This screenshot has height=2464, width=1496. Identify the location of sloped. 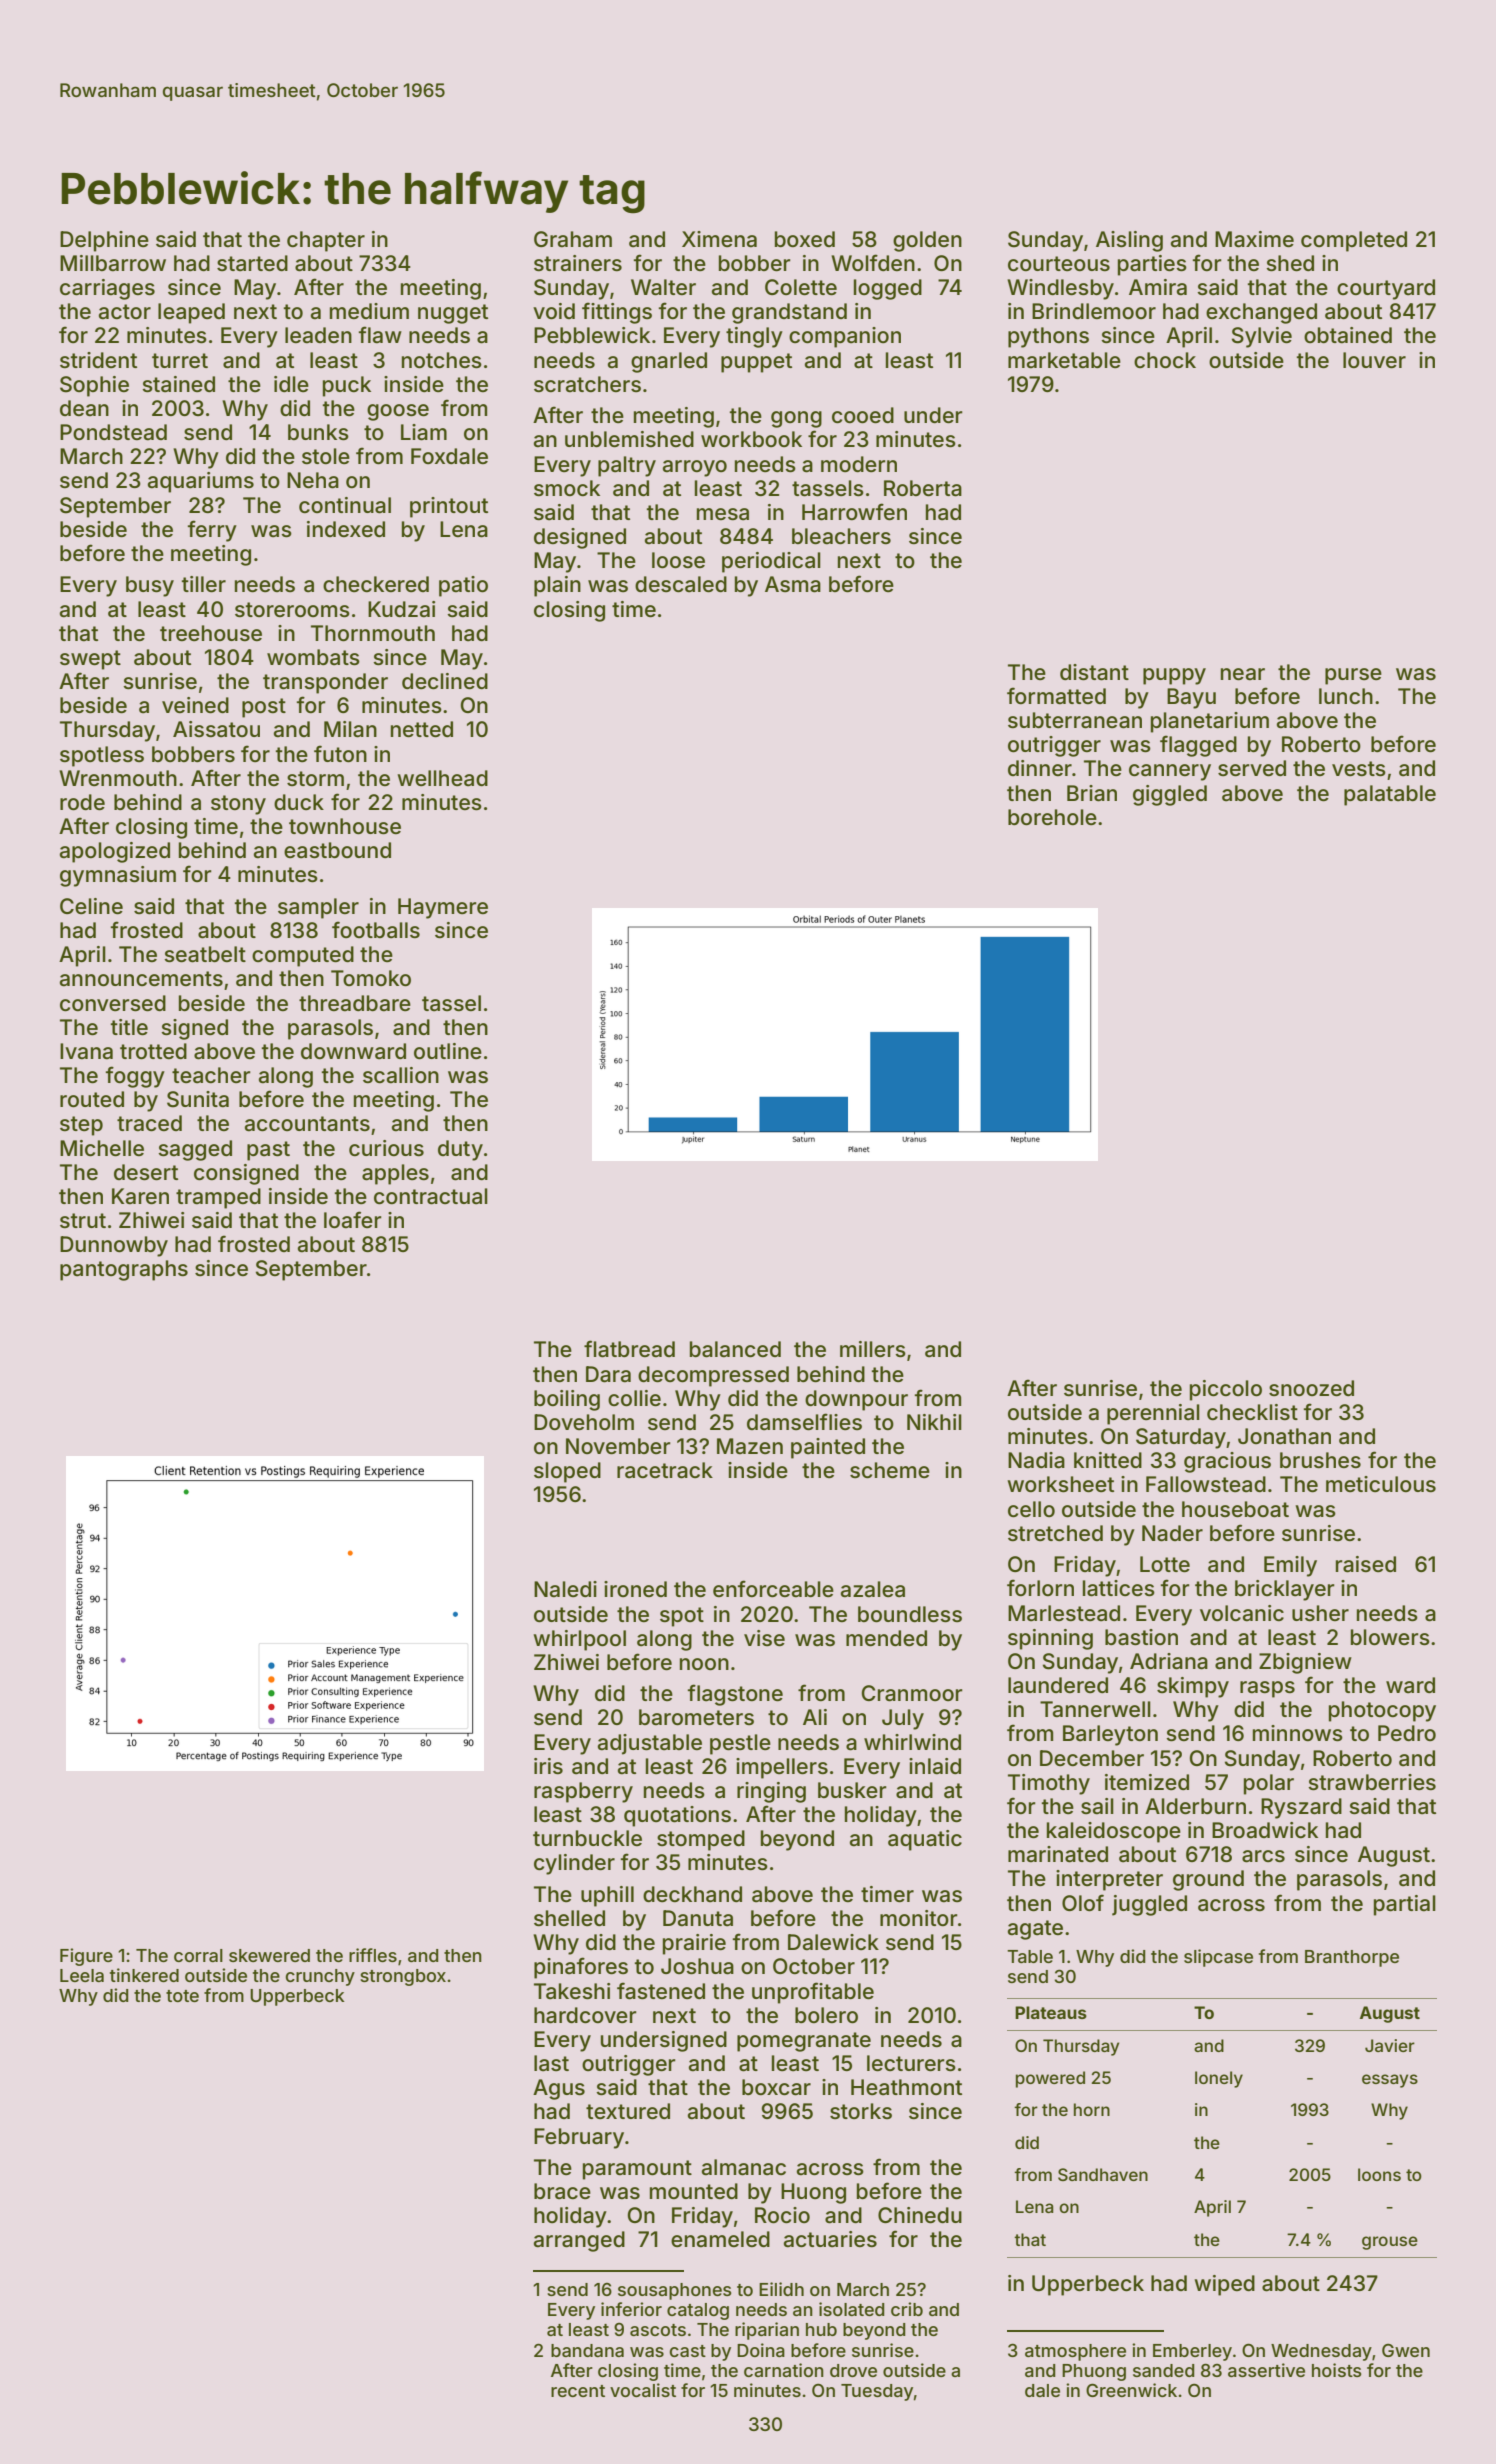
(567, 1472).
